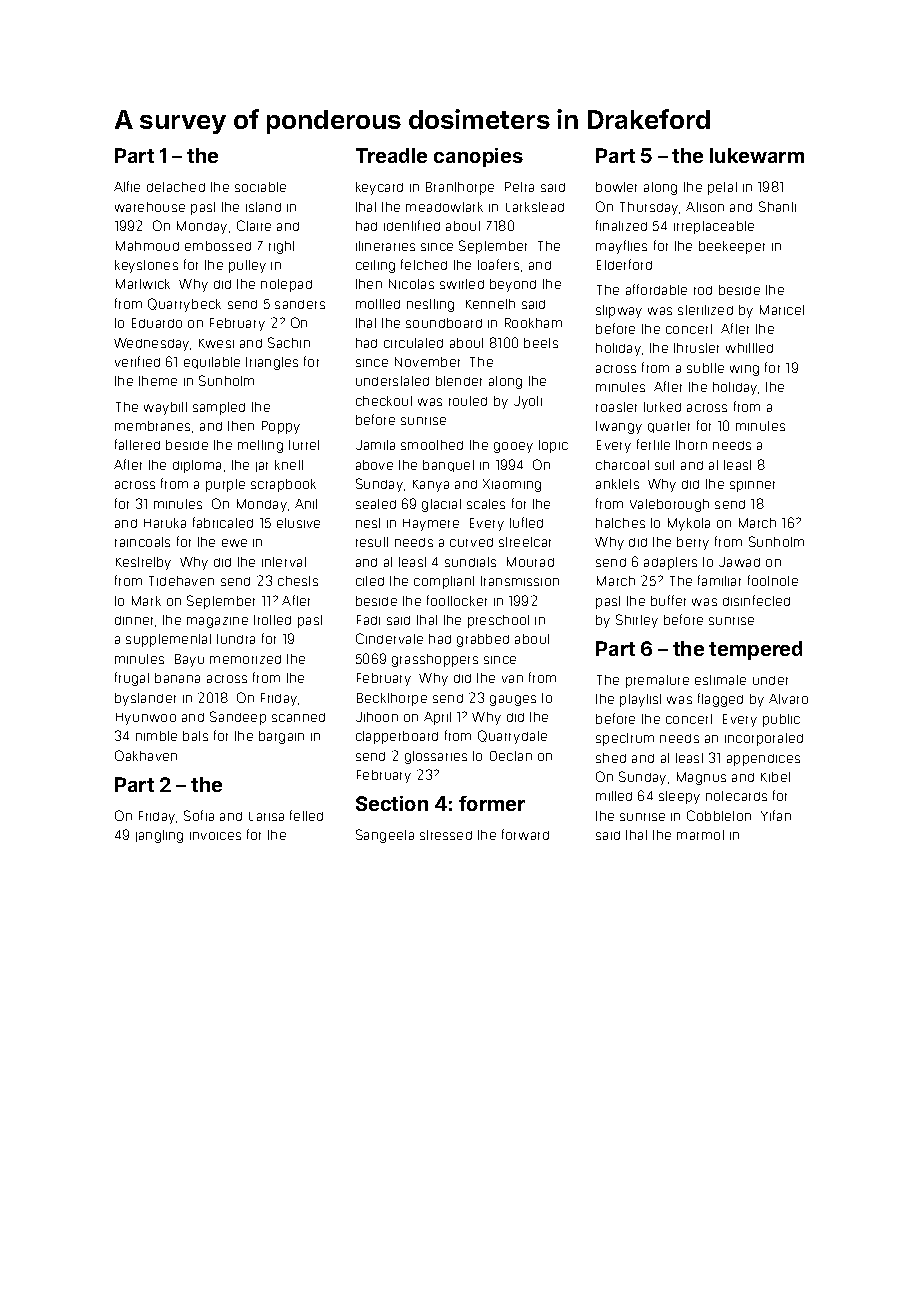 This page has height=1308, width=924. What do you see at coordinates (427, 362) in the page?
I see `November` at bounding box center [427, 362].
